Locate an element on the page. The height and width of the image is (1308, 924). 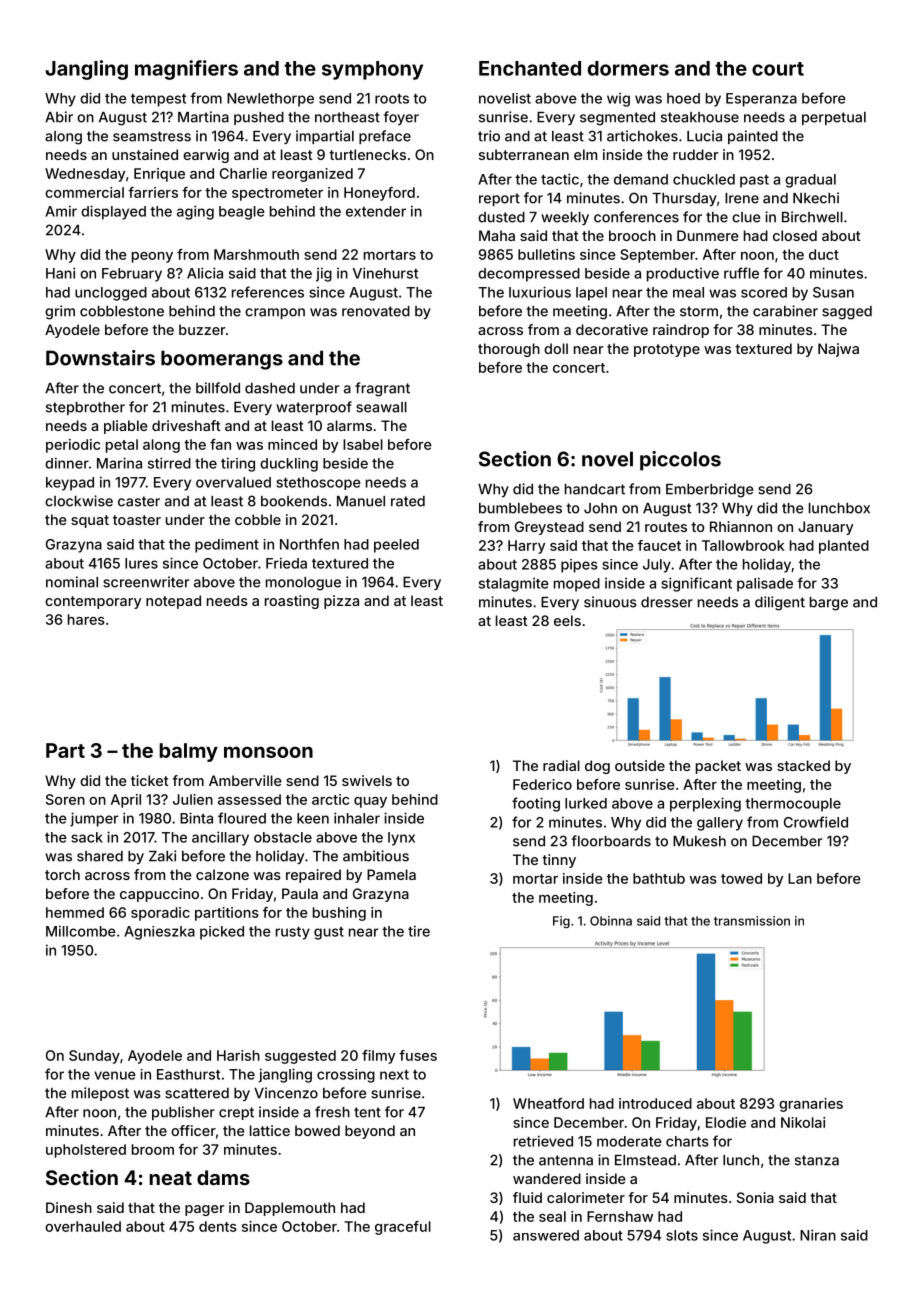
fuses is located at coordinates (418, 1055).
